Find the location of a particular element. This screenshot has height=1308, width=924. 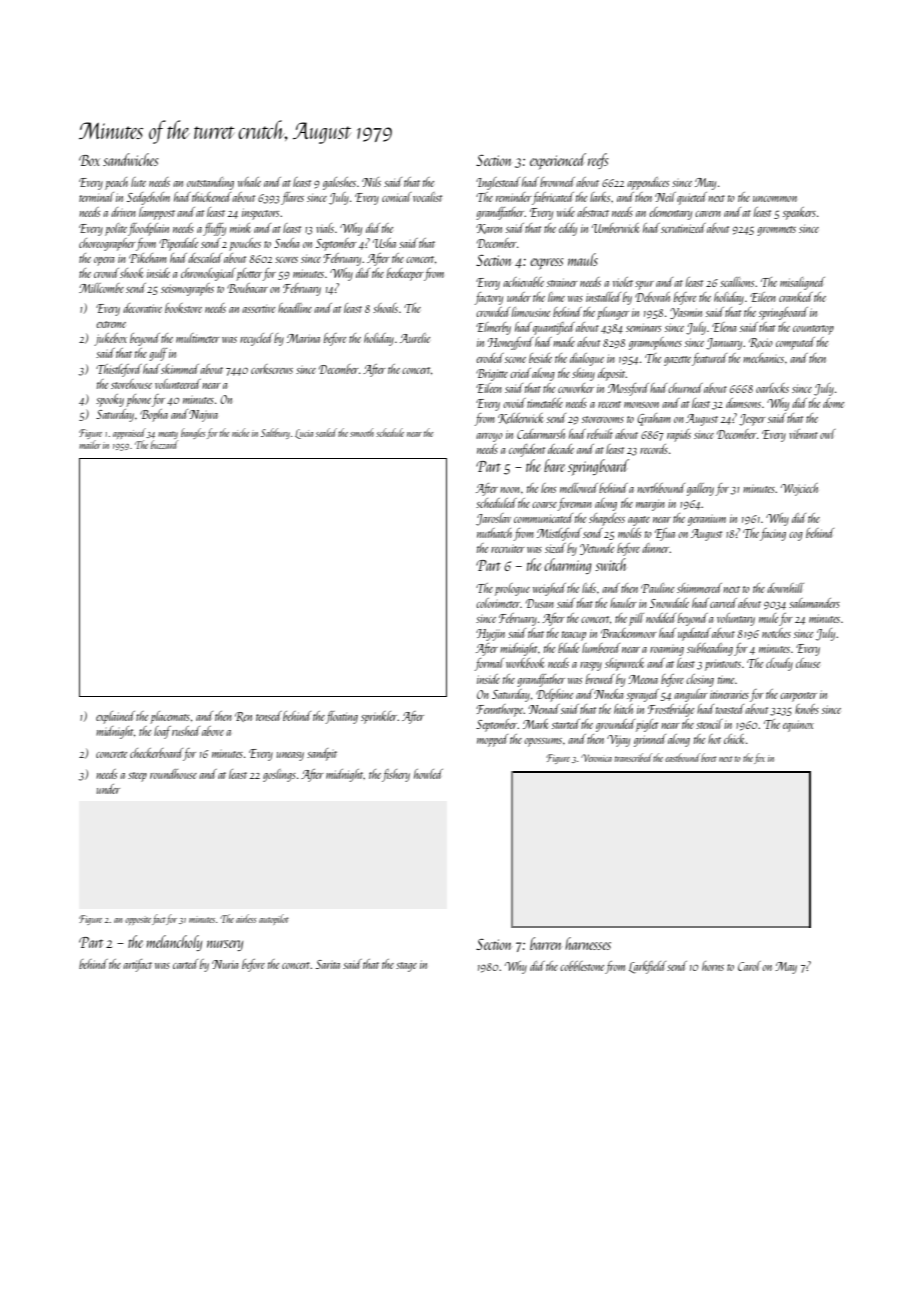

nursery is located at coordinates (225, 945).
